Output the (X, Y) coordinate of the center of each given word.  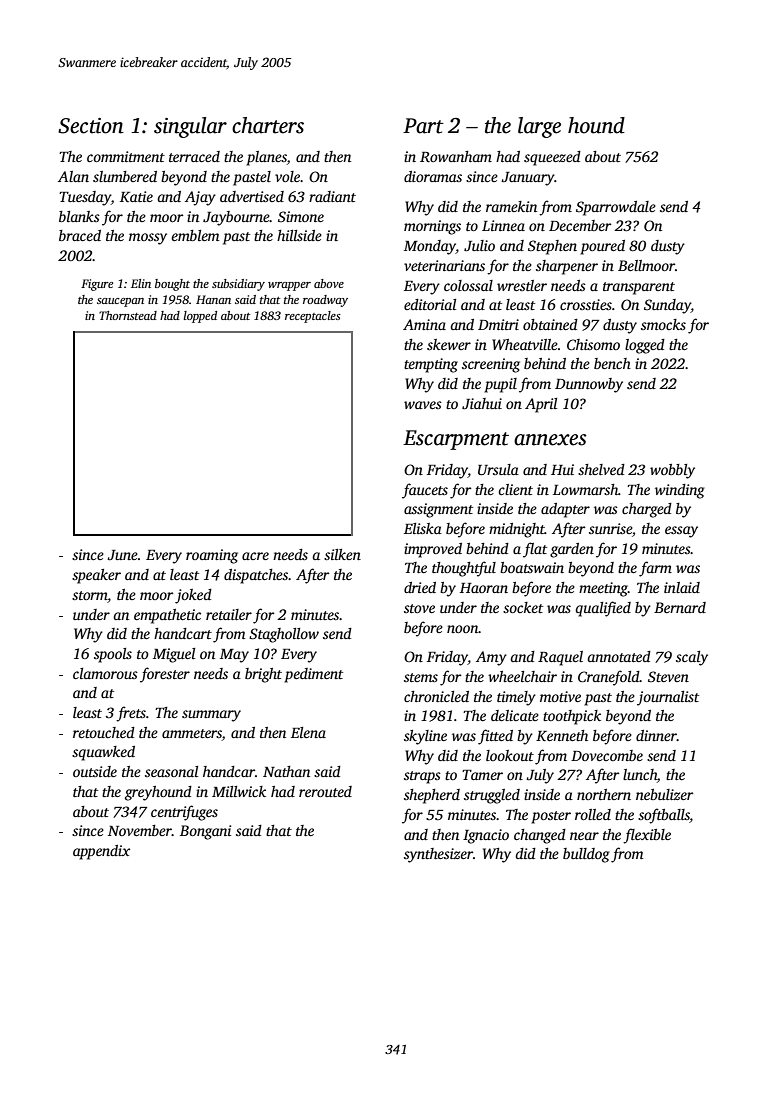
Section (91, 126)
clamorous (105, 673)
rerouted (325, 791)
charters (268, 125)
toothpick (572, 717)
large (539, 127)
